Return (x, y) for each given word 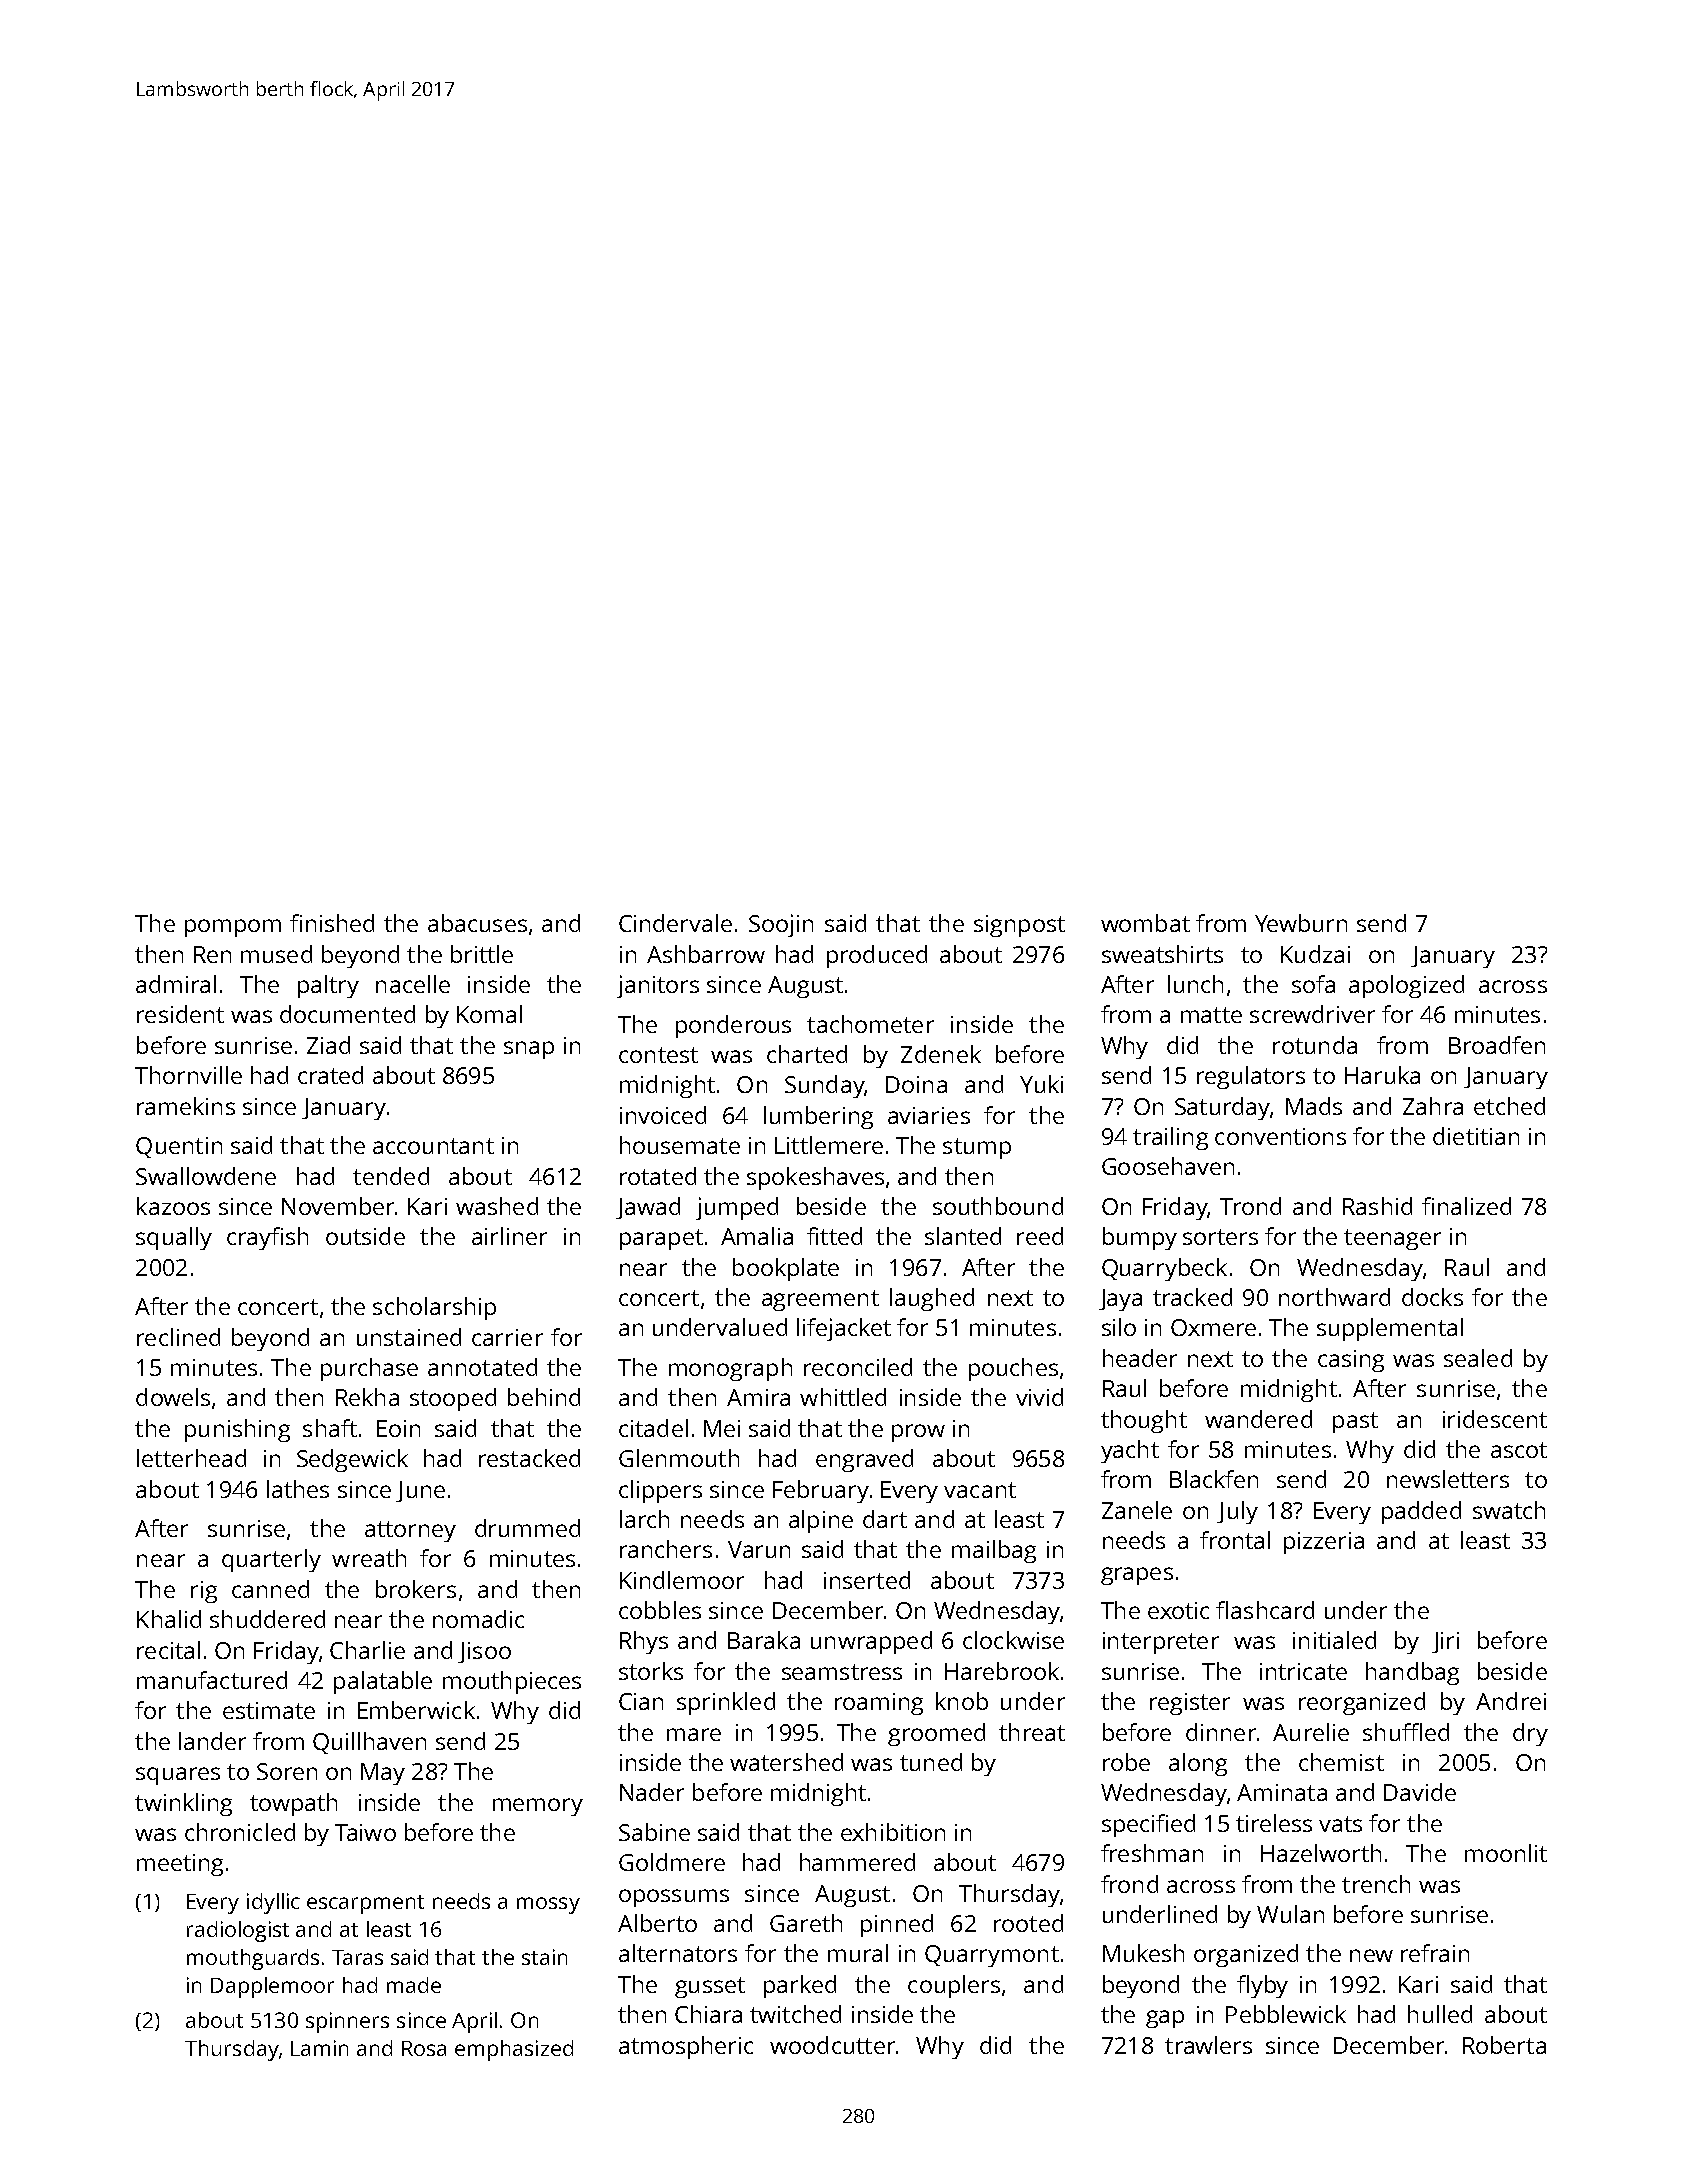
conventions (1280, 1136)
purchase (369, 1369)
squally (174, 1238)
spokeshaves (815, 1178)
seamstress (842, 1672)
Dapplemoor (272, 1987)
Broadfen (1497, 1045)
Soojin (781, 925)
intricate (1303, 1671)
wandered (1258, 1419)
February (821, 1491)
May (383, 1774)
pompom (233, 928)
